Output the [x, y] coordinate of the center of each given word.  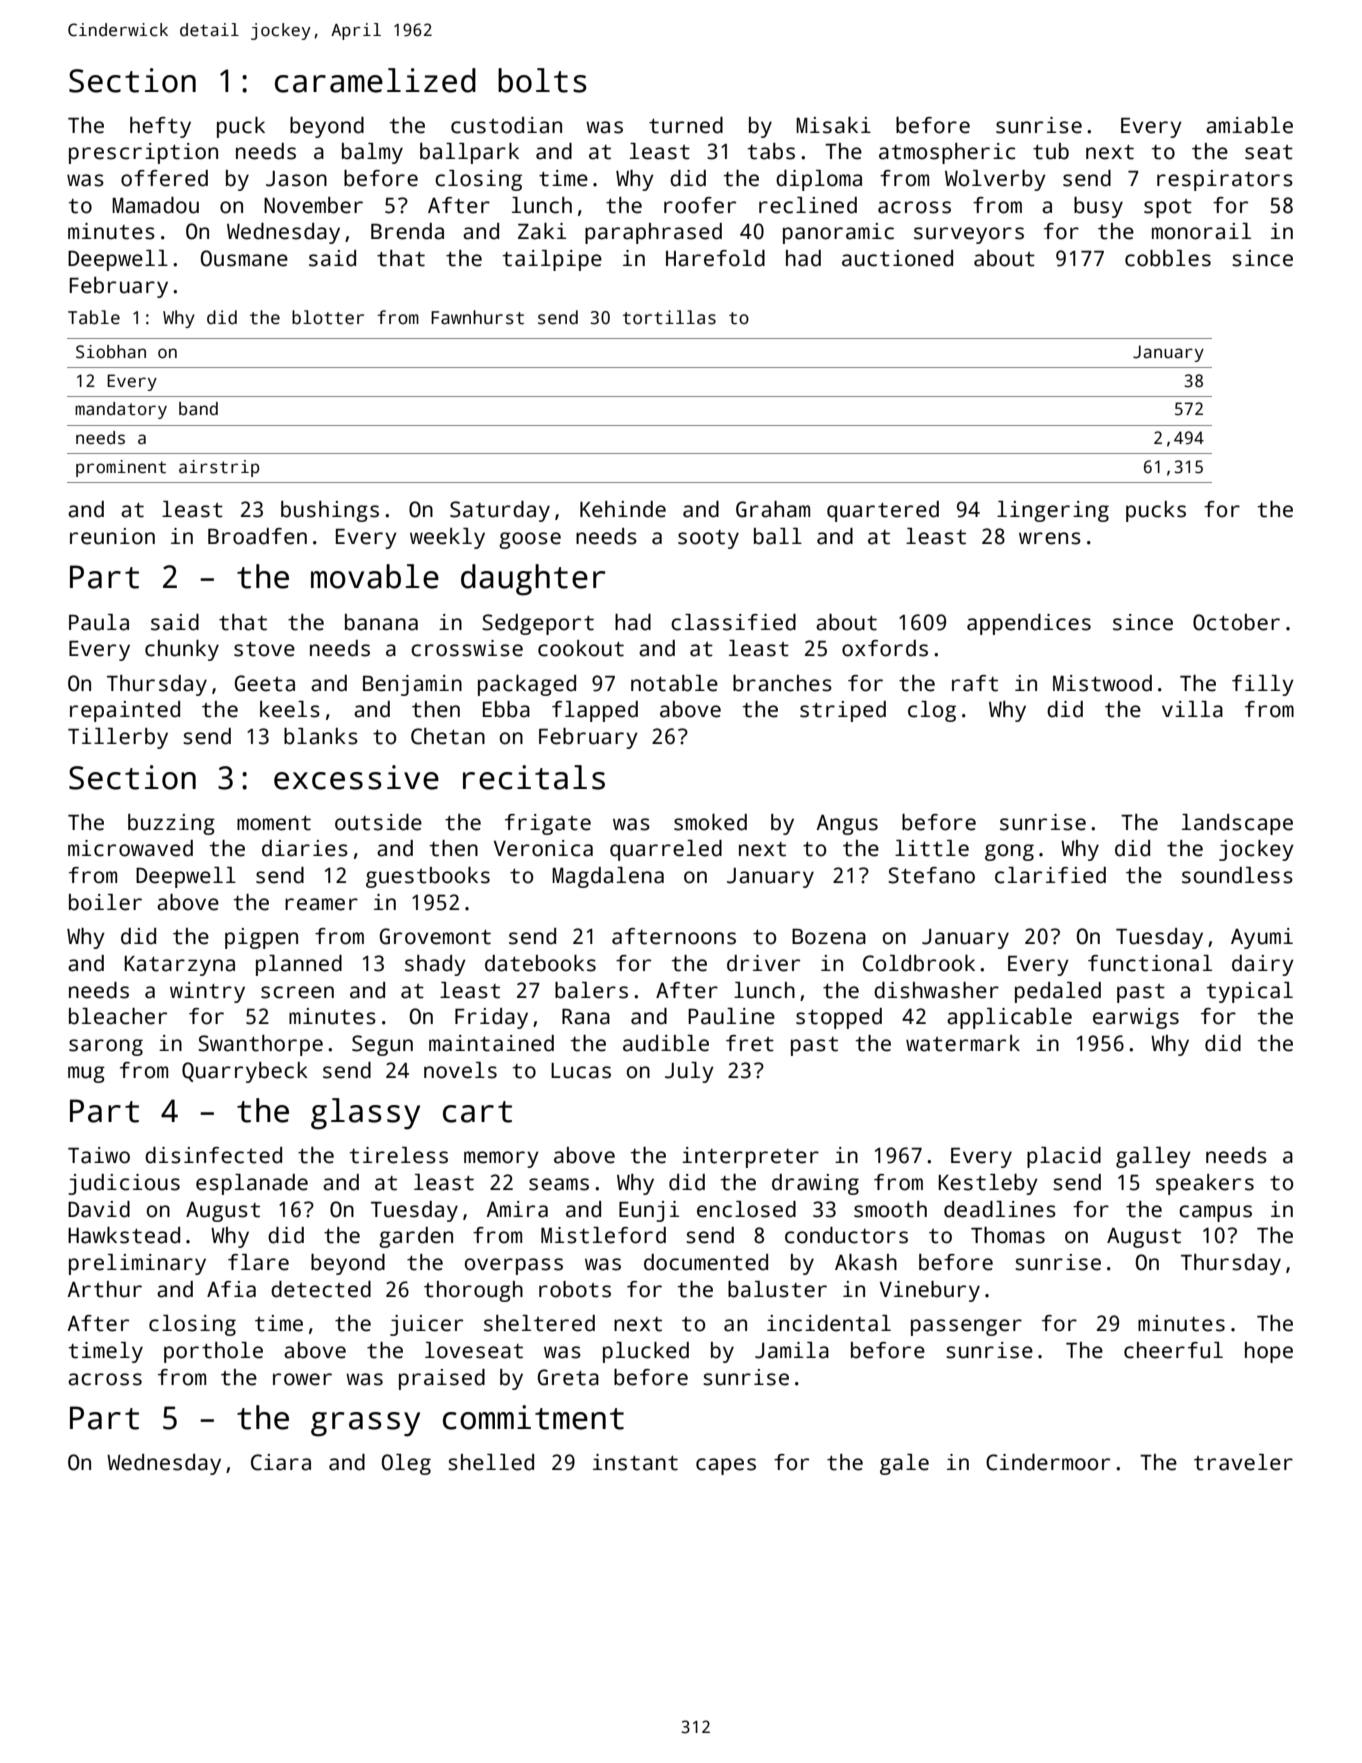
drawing [815, 1184]
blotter [328, 317]
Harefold [715, 258]
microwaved [130, 848]
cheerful [1173, 1350]
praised [442, 1379]
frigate [548, 824]
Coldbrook [919, 963]
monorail [1201, 231]
